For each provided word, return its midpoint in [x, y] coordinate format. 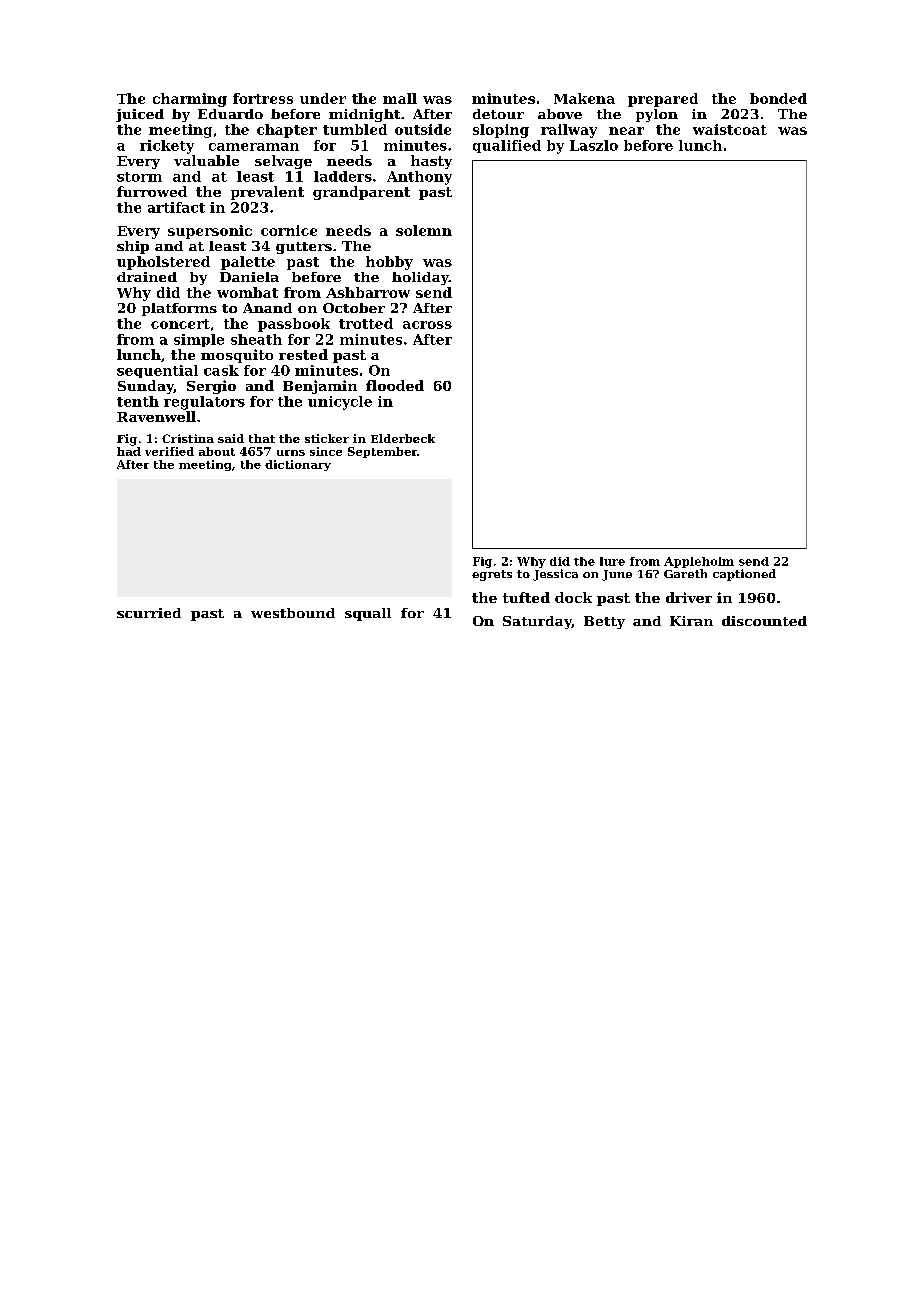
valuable [206, 160]
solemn [424, 230]
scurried [149, 613]
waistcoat [730, 129]
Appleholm [699, 562]
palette [248, 263]
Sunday [146, 387]
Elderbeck [403, 438]
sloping [501, 131]
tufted [526, 597]
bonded [778, 98]
